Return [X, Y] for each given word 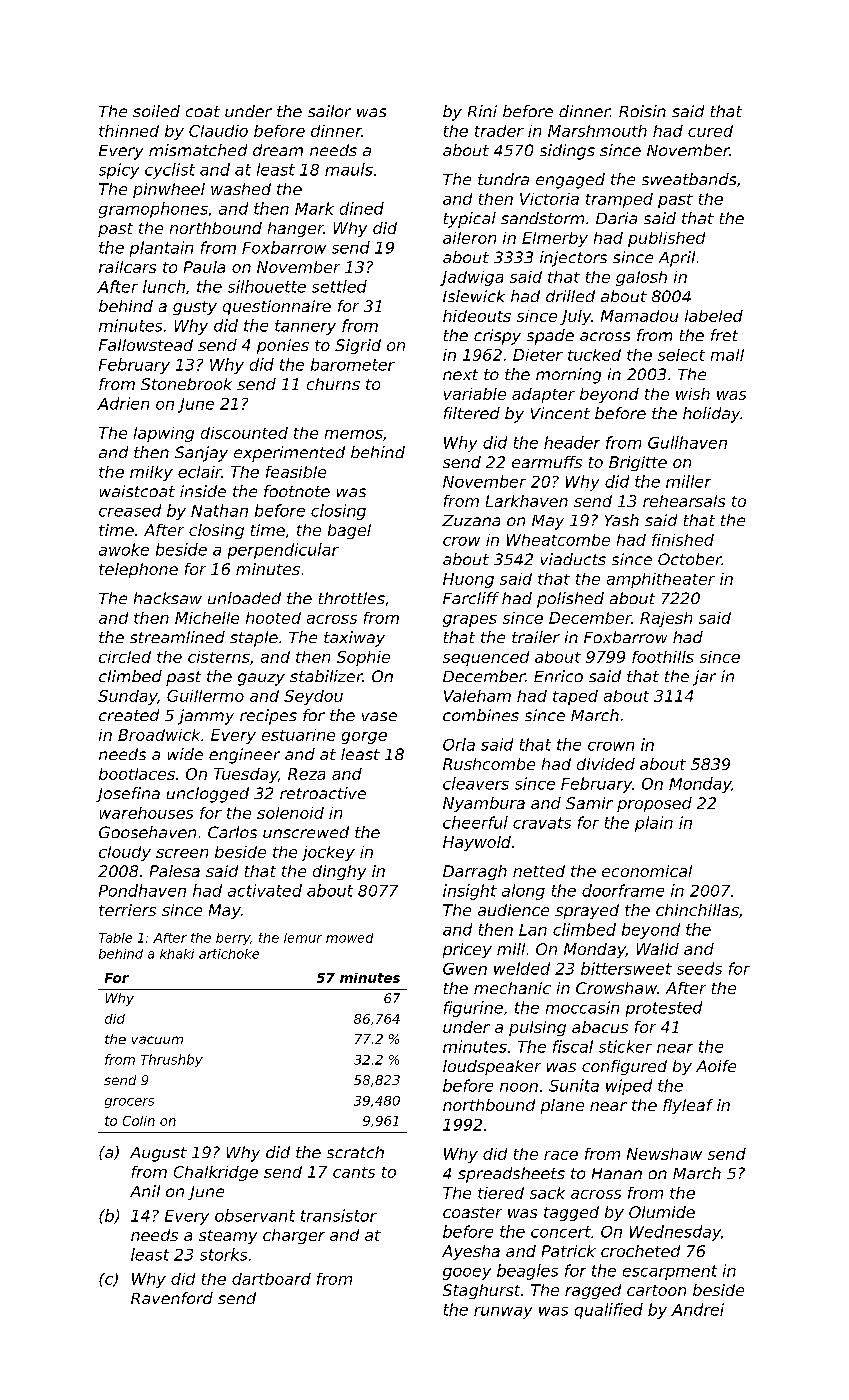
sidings [567, 152]
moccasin [582, 1007]
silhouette [267, 286]
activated [265, 890]
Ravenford [172, 1298]
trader [499, 131]
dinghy [339, 872]
